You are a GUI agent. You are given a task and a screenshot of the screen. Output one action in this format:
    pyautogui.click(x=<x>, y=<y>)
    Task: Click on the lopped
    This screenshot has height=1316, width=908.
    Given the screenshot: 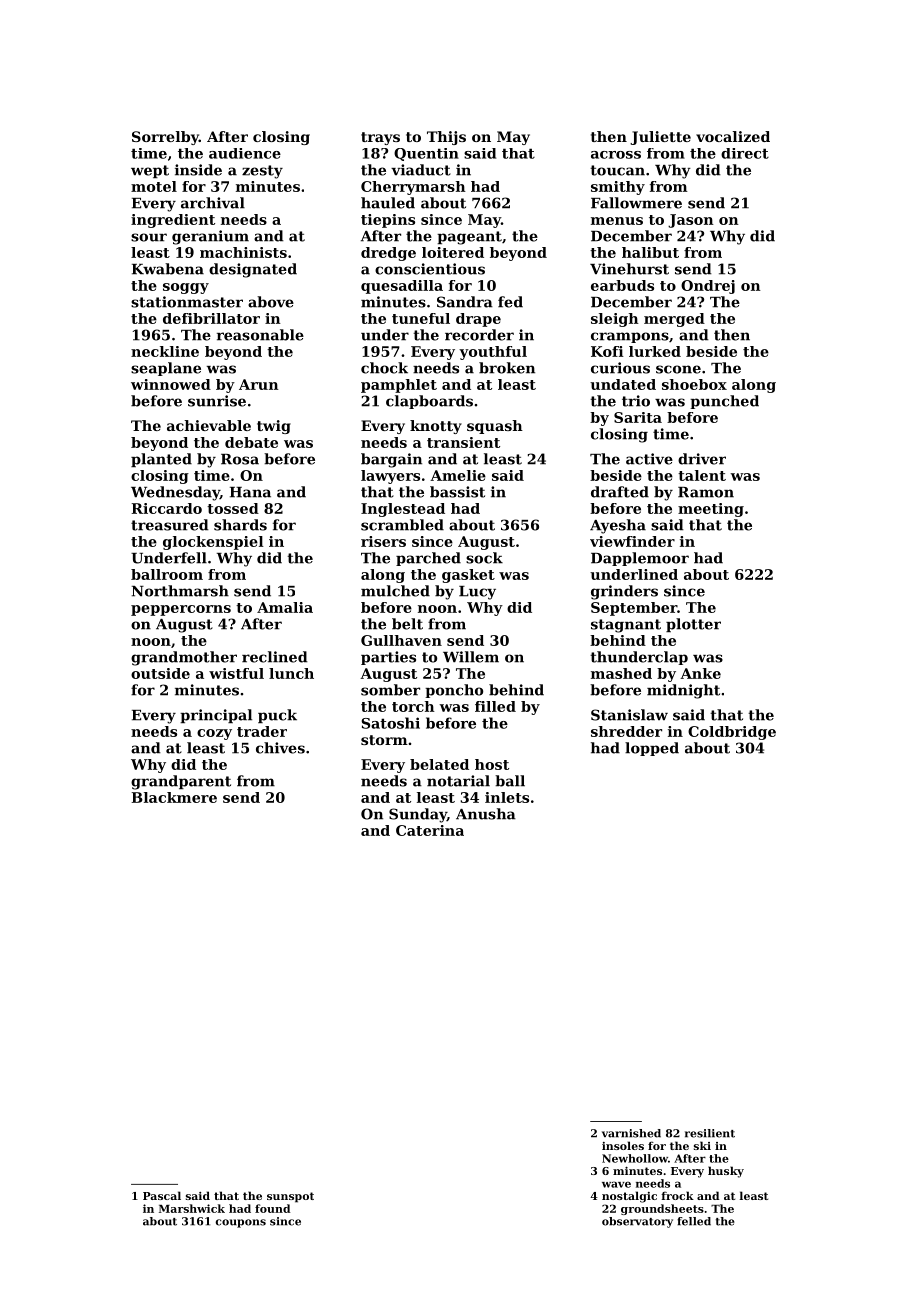 What is the action you would take?
    pyautogui.click(x=652, y=749)
